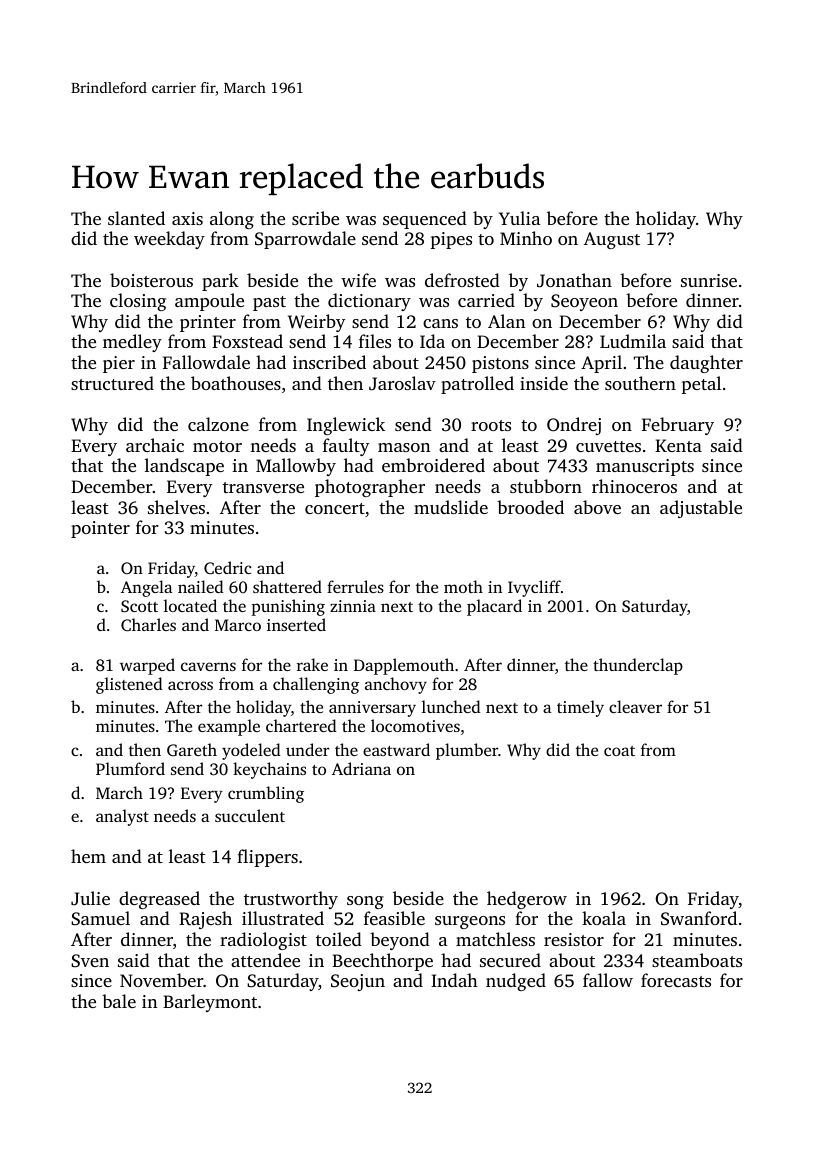 This screenshot has width=814, height=1155. What do you see at coordinates (365, 902) in the screenshot?
I see `song` at bounding box center [365, 902].
